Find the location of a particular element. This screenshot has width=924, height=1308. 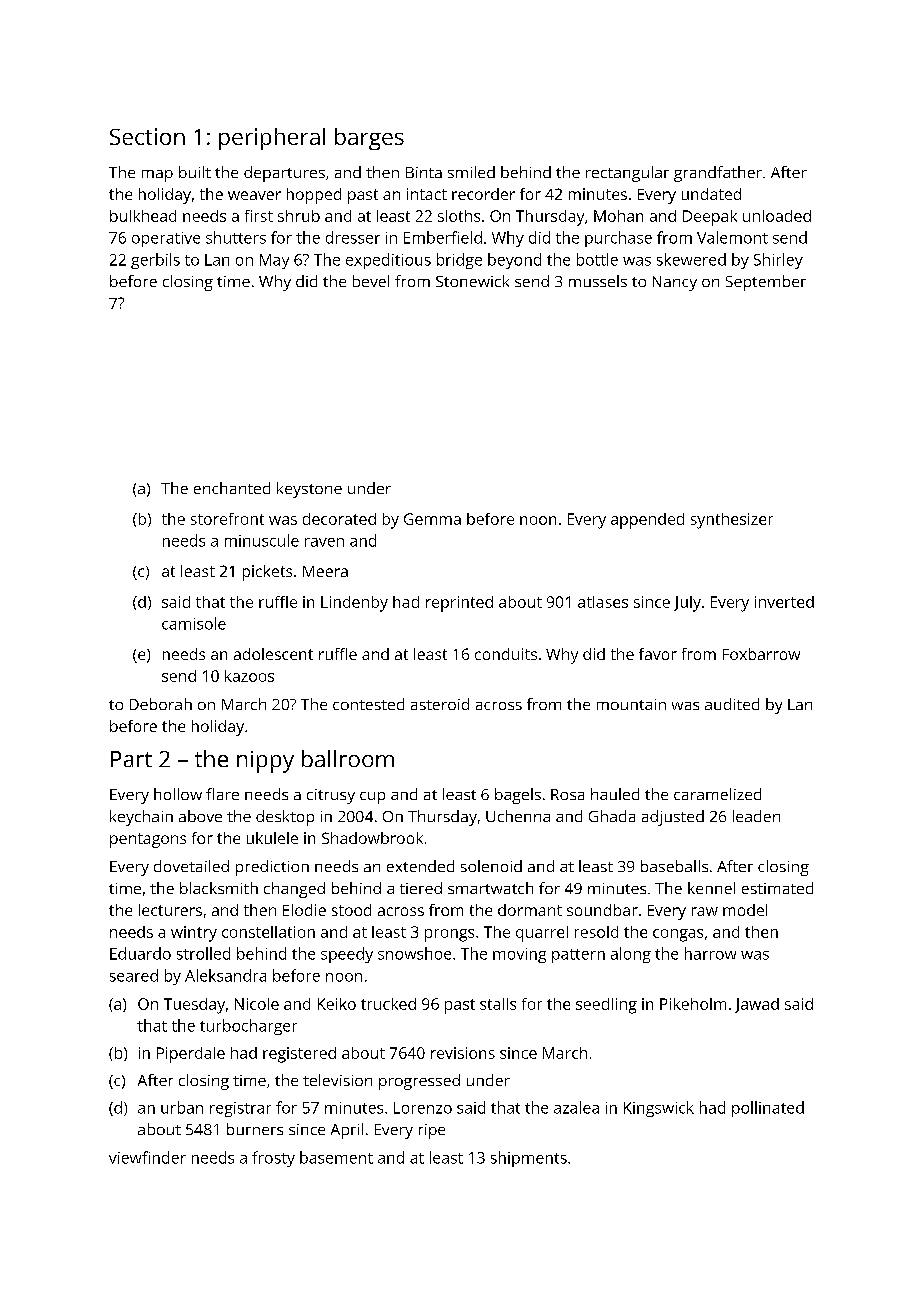

Section is located at coordinates (147, 136).
